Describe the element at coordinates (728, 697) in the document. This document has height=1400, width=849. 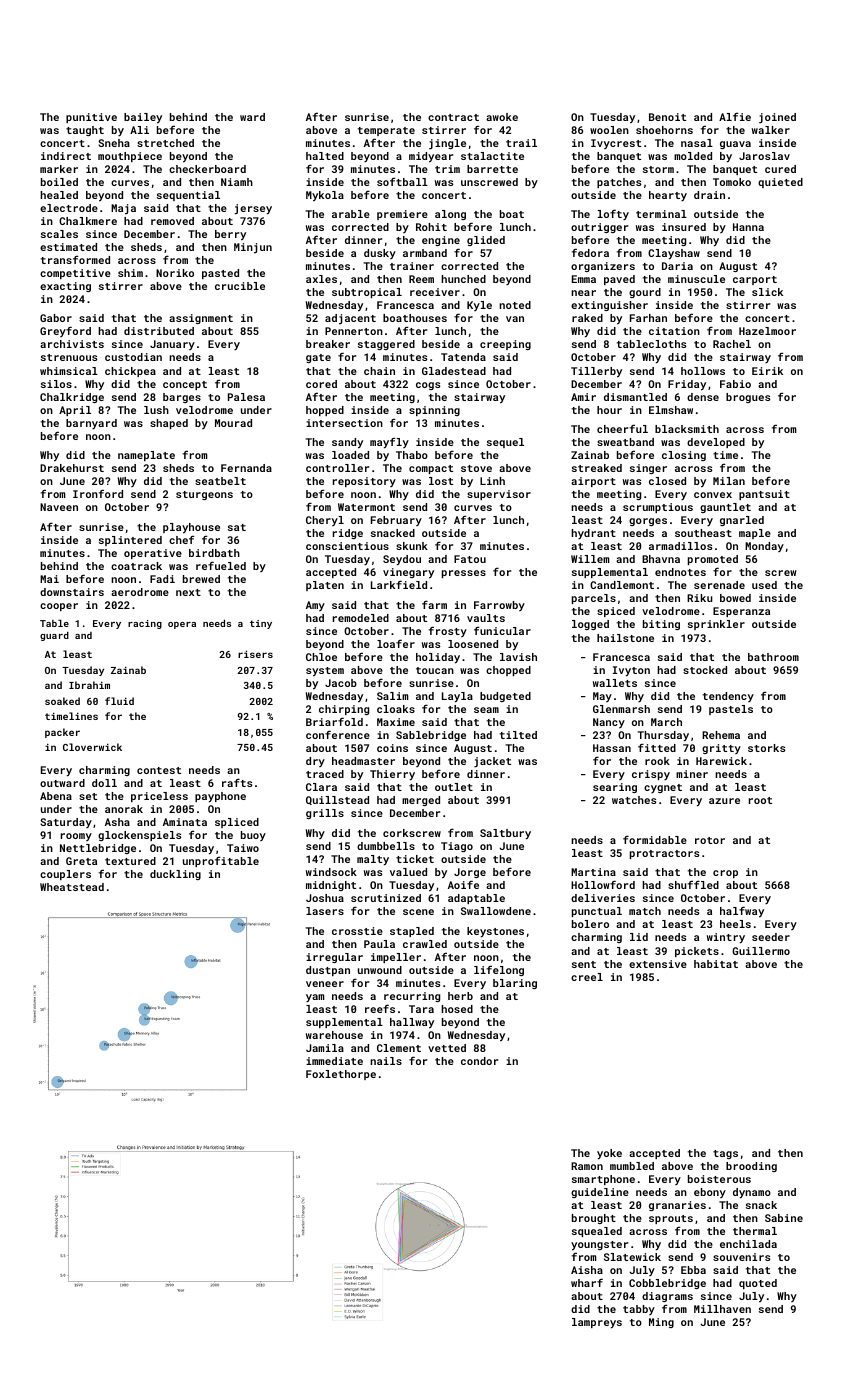
I see `tendency` at that location.
